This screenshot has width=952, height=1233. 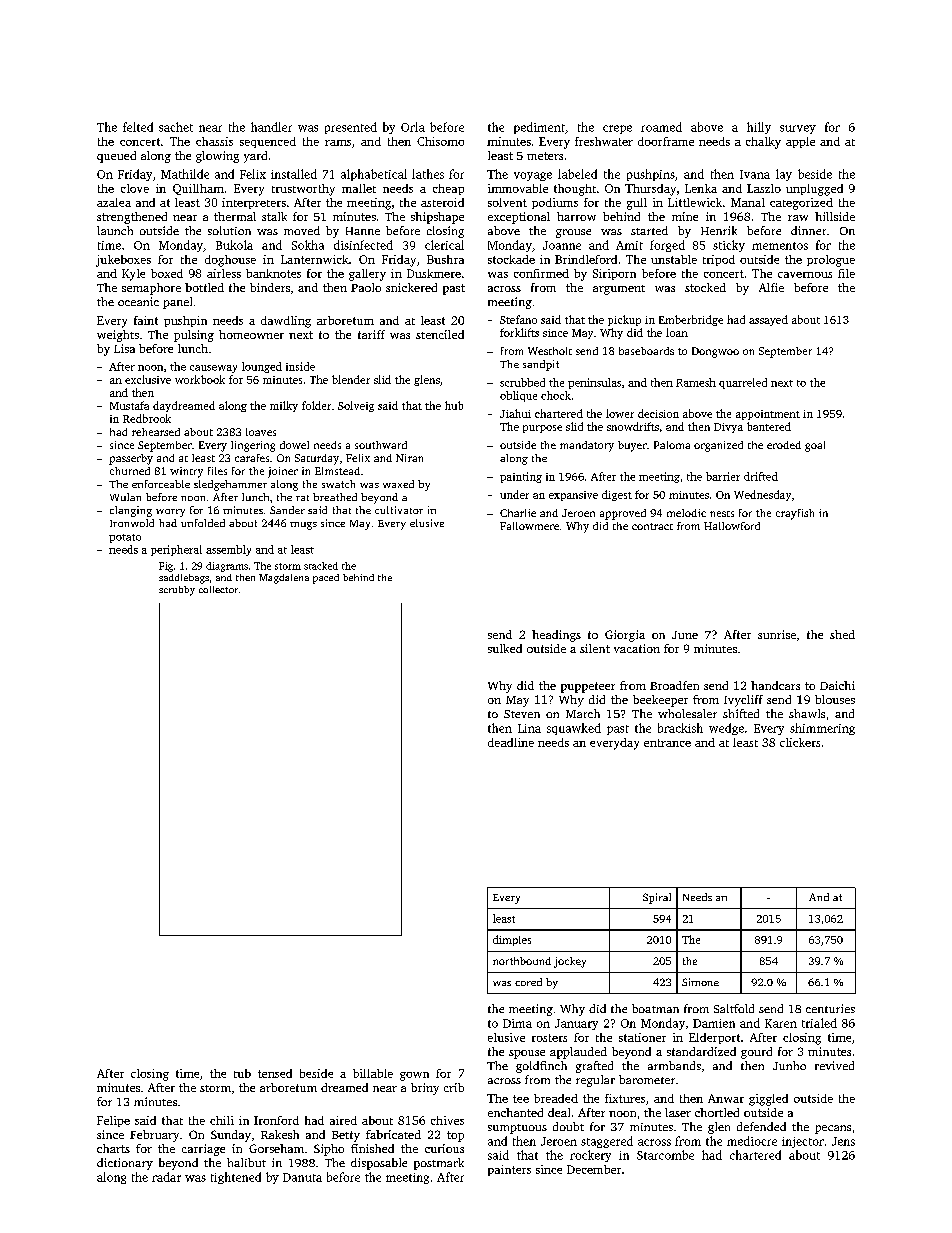 What do you see at coordinates (454, 405) in the screenshot?
I see `hub` at bounding box center [454, 405].
